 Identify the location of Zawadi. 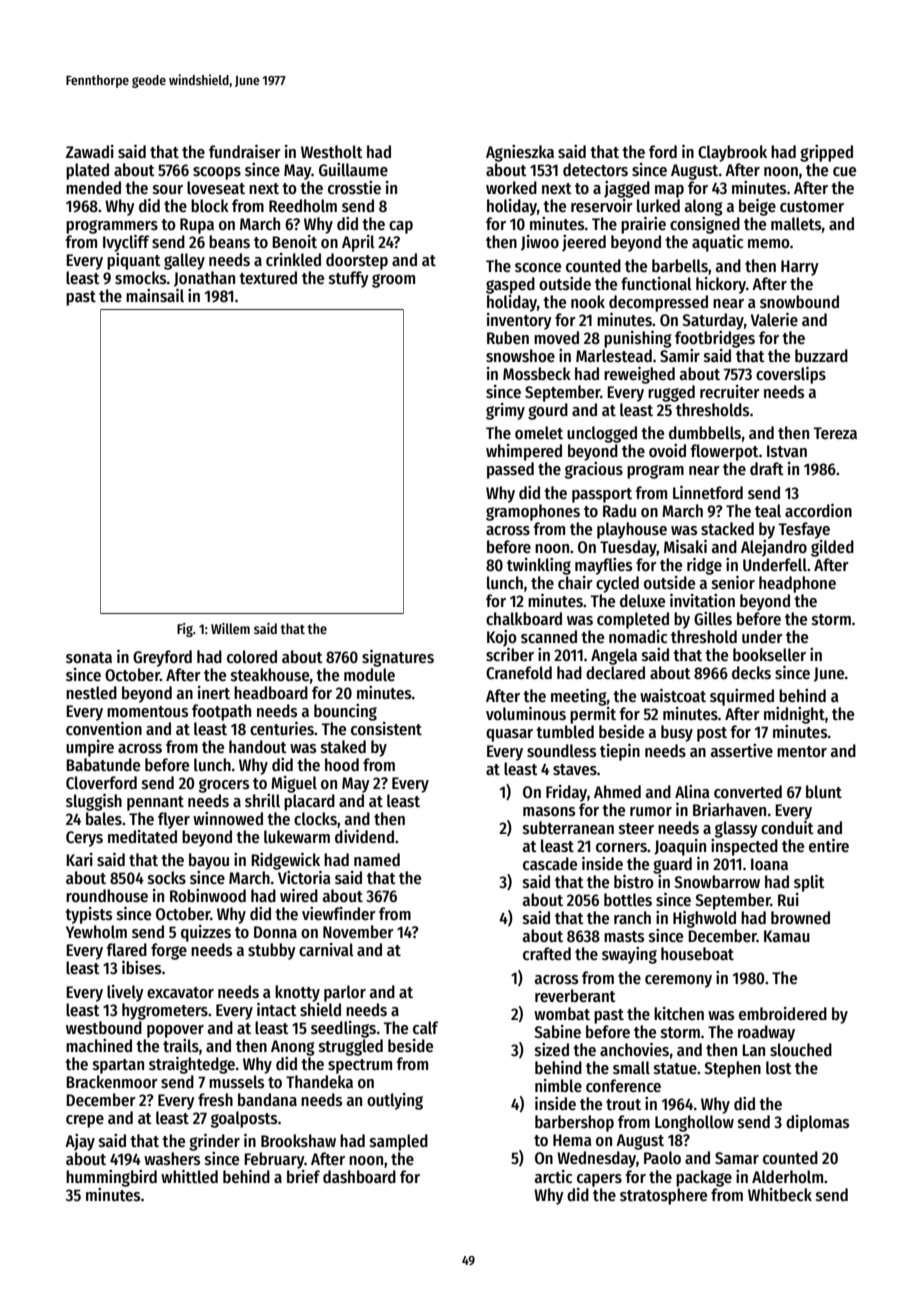
(90, 151).
